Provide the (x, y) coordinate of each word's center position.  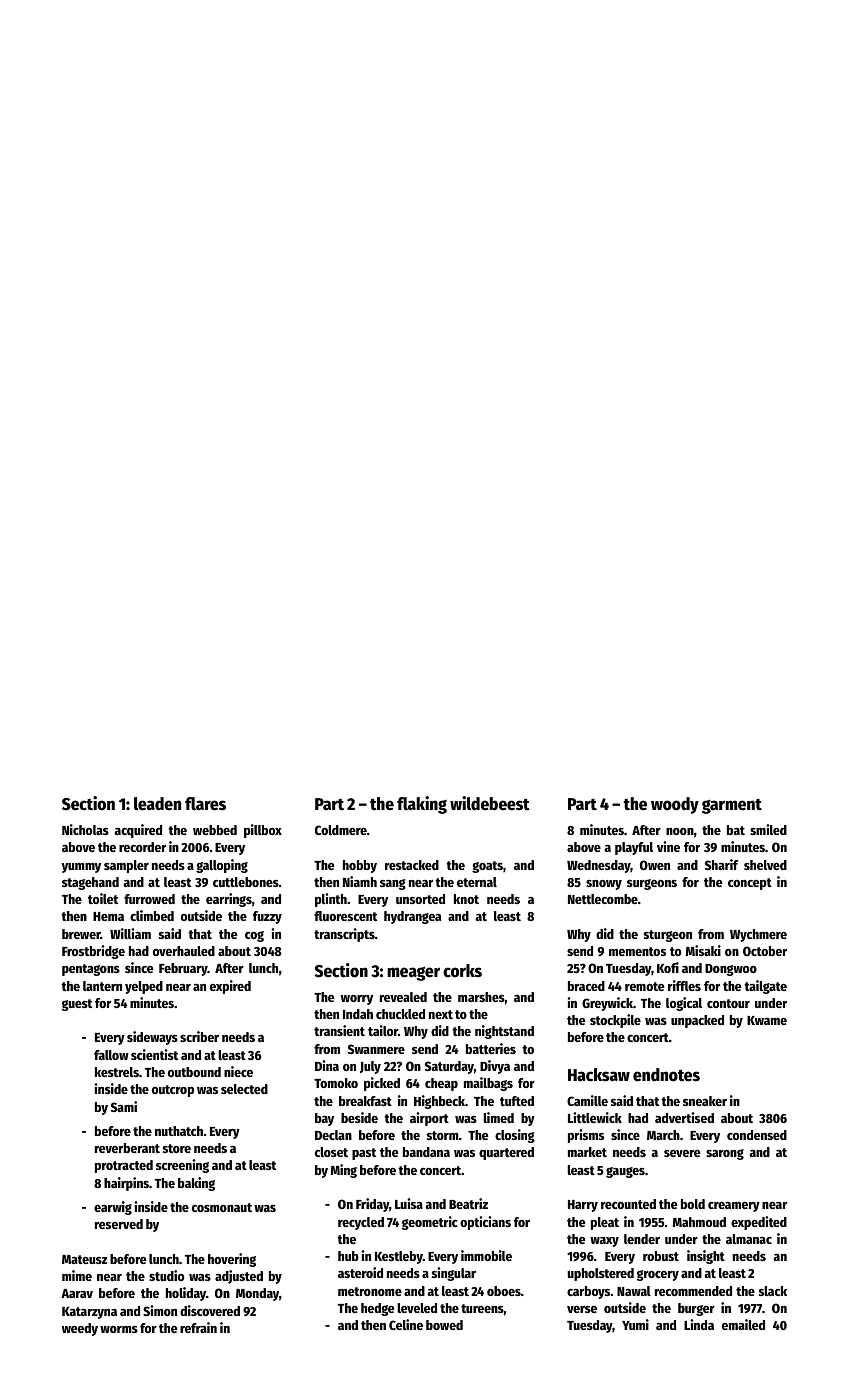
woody (675, 805)
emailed (743, 1324)
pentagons (91, 970)
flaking (422, 805)
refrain (198, 1327)
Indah (358, 1014)
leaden (157, 804)
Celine (406, 1324)
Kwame (767, 1020)
